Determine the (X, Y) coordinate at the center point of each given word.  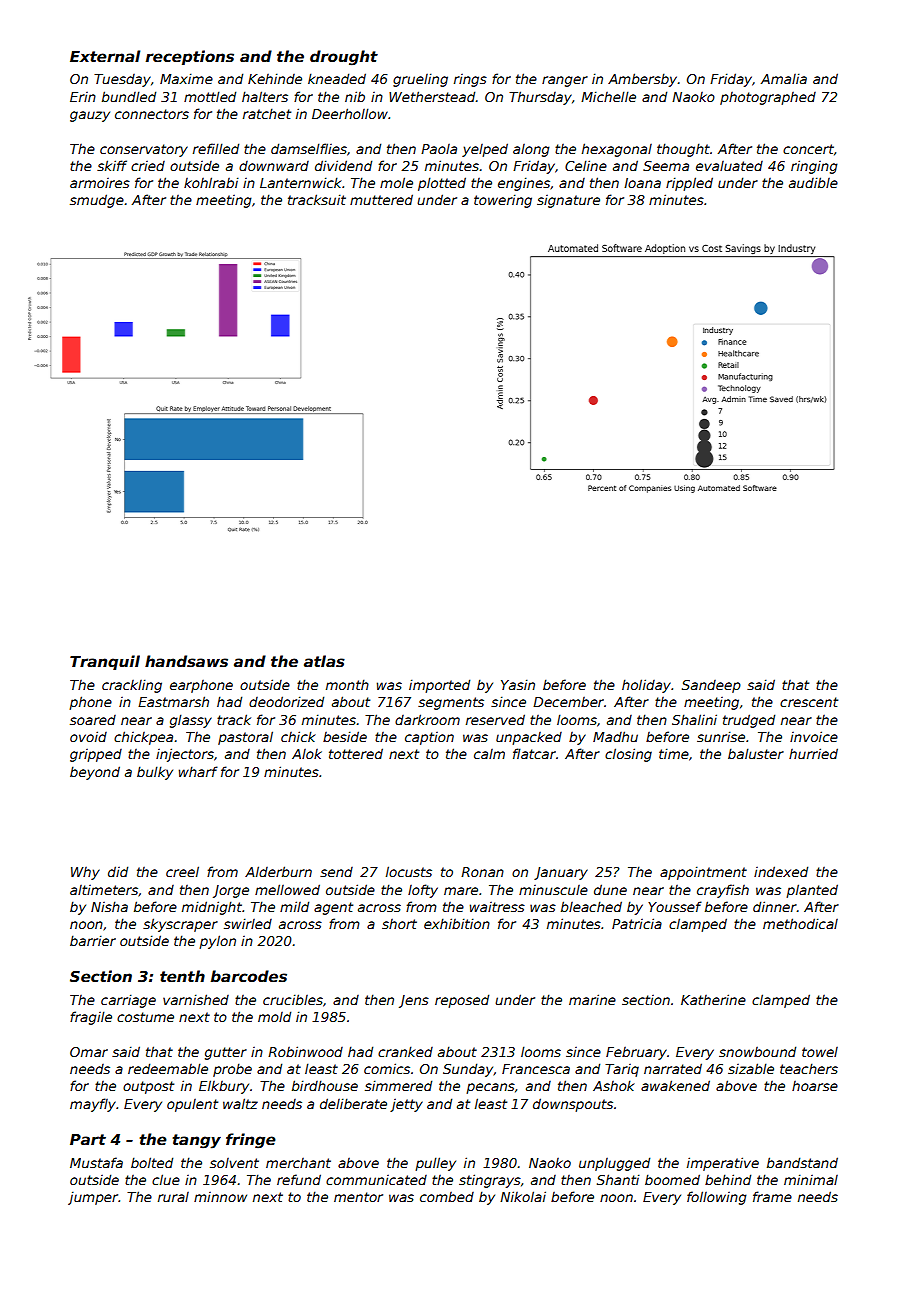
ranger (565, 81)
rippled (689, 184)
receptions (190, 57)
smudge (97, 201)
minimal (811, 1179)
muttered (381, 199)
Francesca (536, 1069)
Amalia (784, 78)
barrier (93, 940)
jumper (93, 1198)
